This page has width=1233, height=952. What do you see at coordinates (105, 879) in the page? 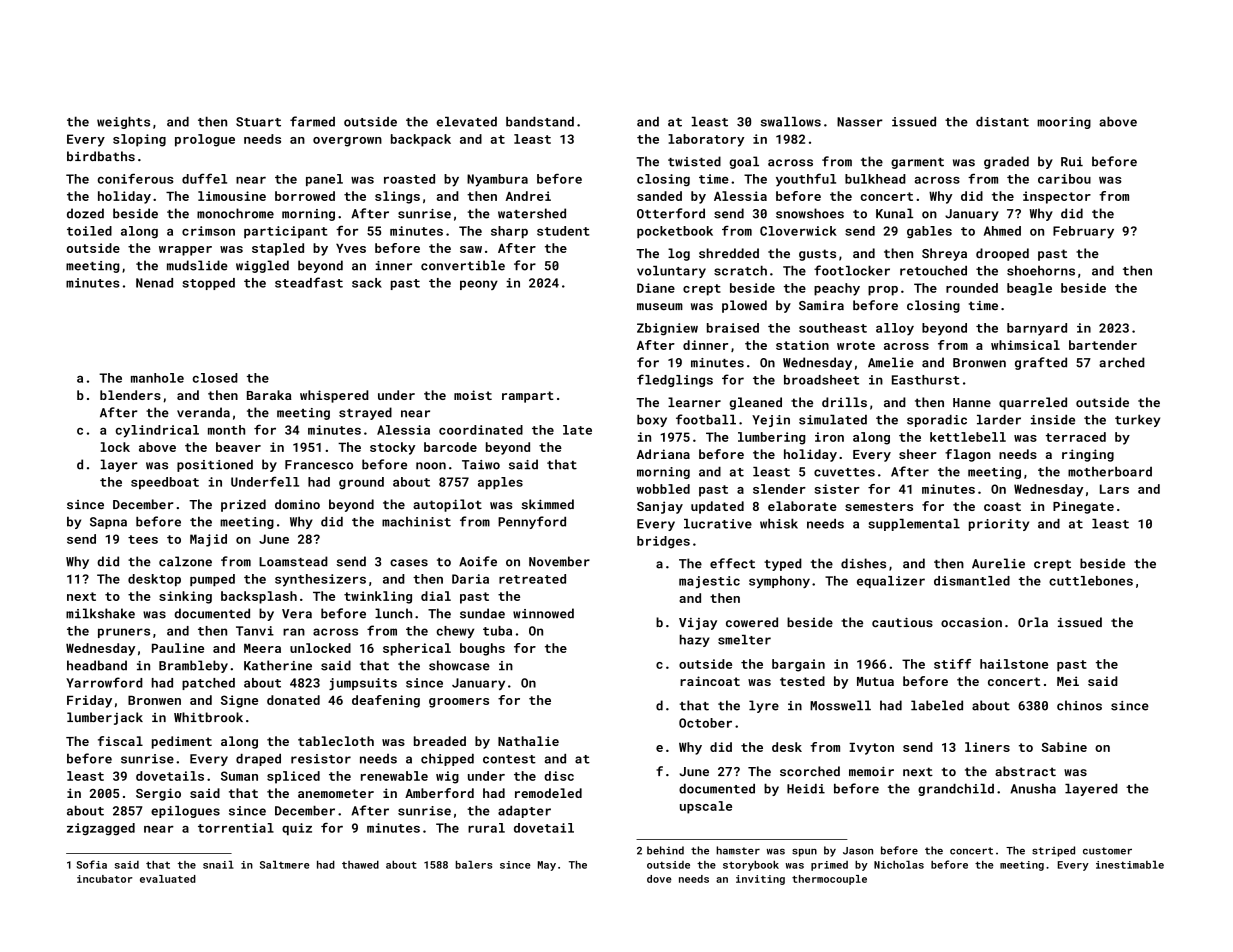
I see `incubator` at bounding box center [105, 879].
